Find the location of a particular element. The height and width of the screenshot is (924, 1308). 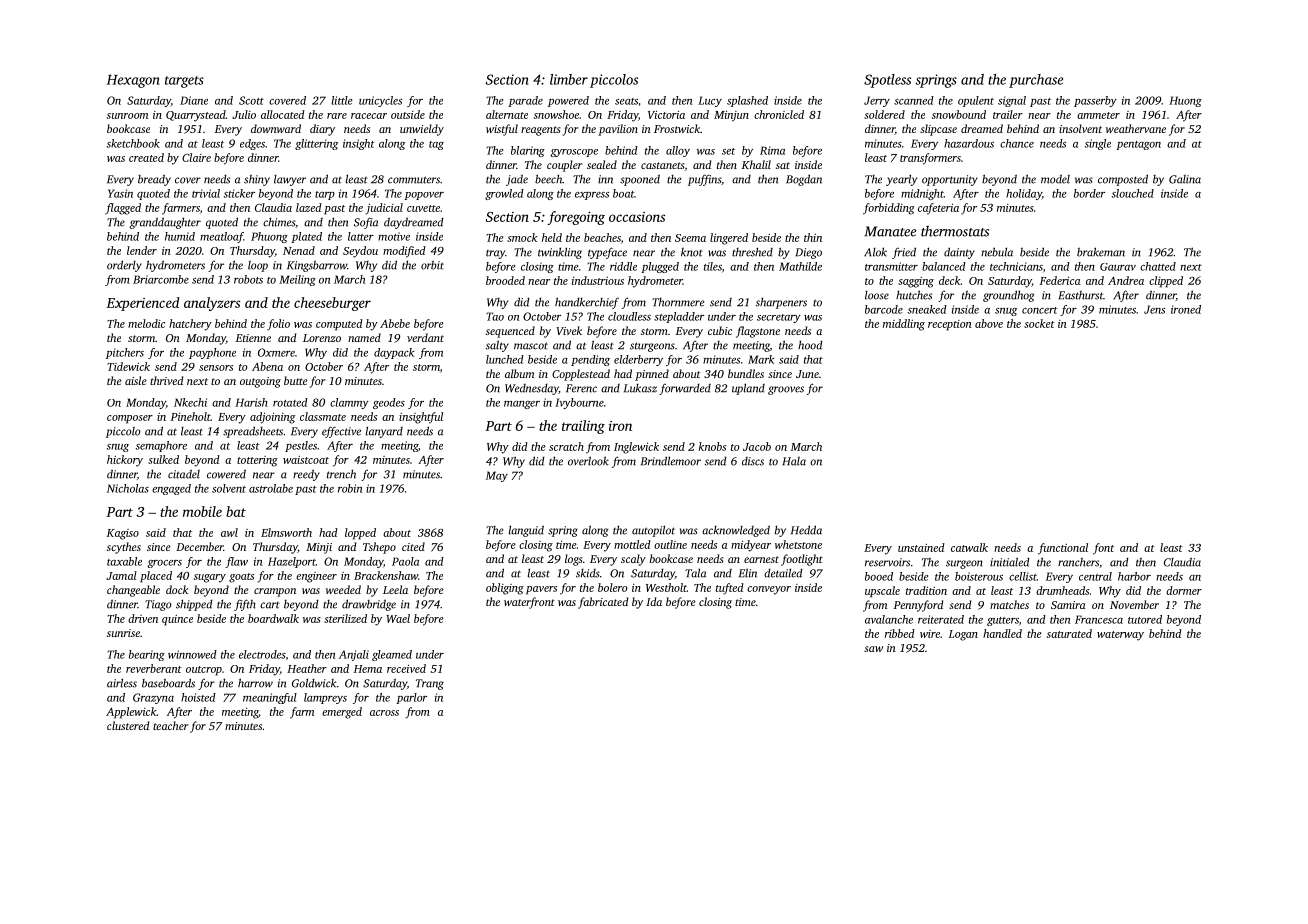

across is located at coordinates (384, 713).
